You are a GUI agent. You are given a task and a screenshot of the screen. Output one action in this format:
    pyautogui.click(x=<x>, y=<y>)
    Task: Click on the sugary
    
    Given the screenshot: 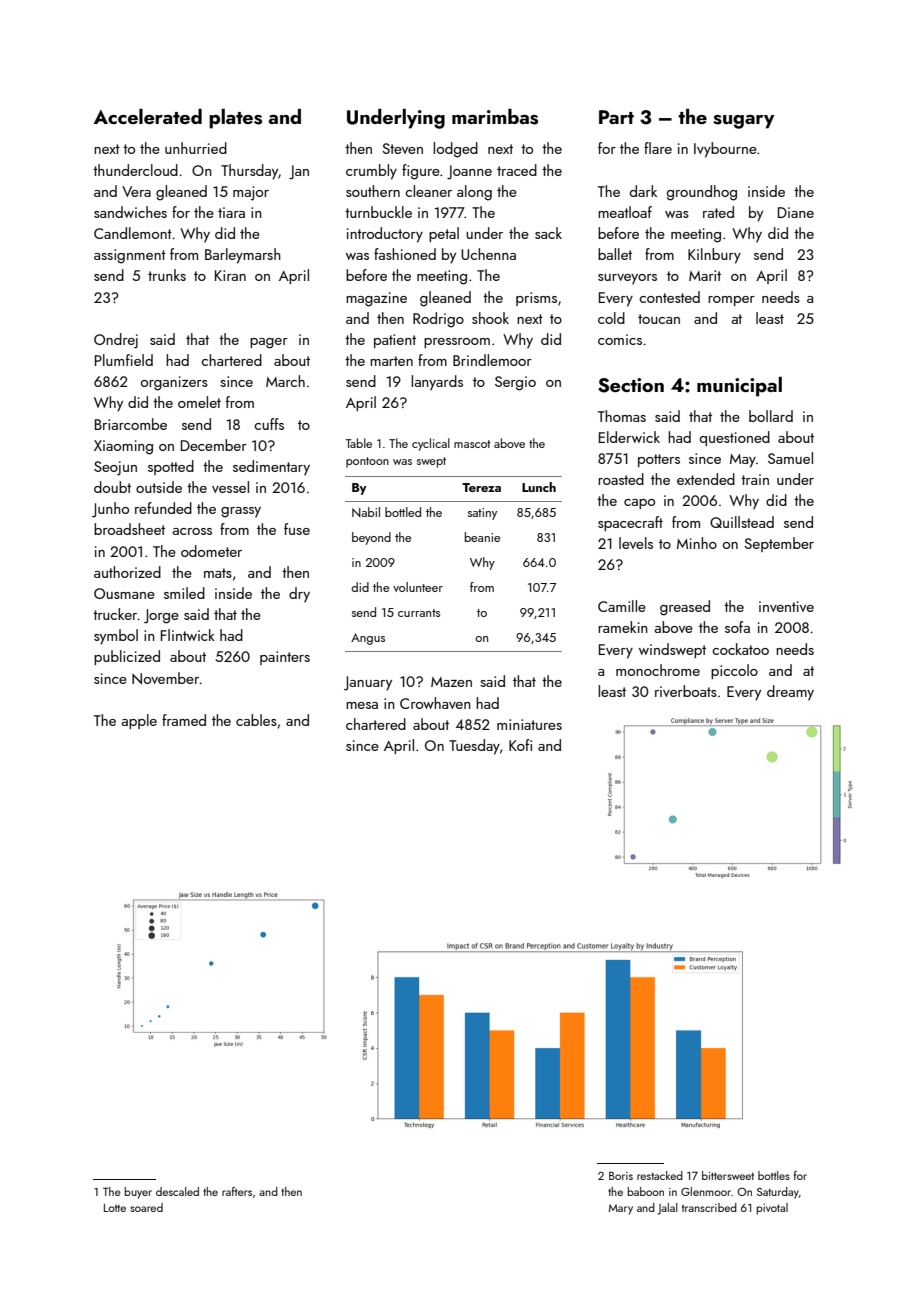 What is the action you would take?
    pyautogui.click(x=743, y=122)
